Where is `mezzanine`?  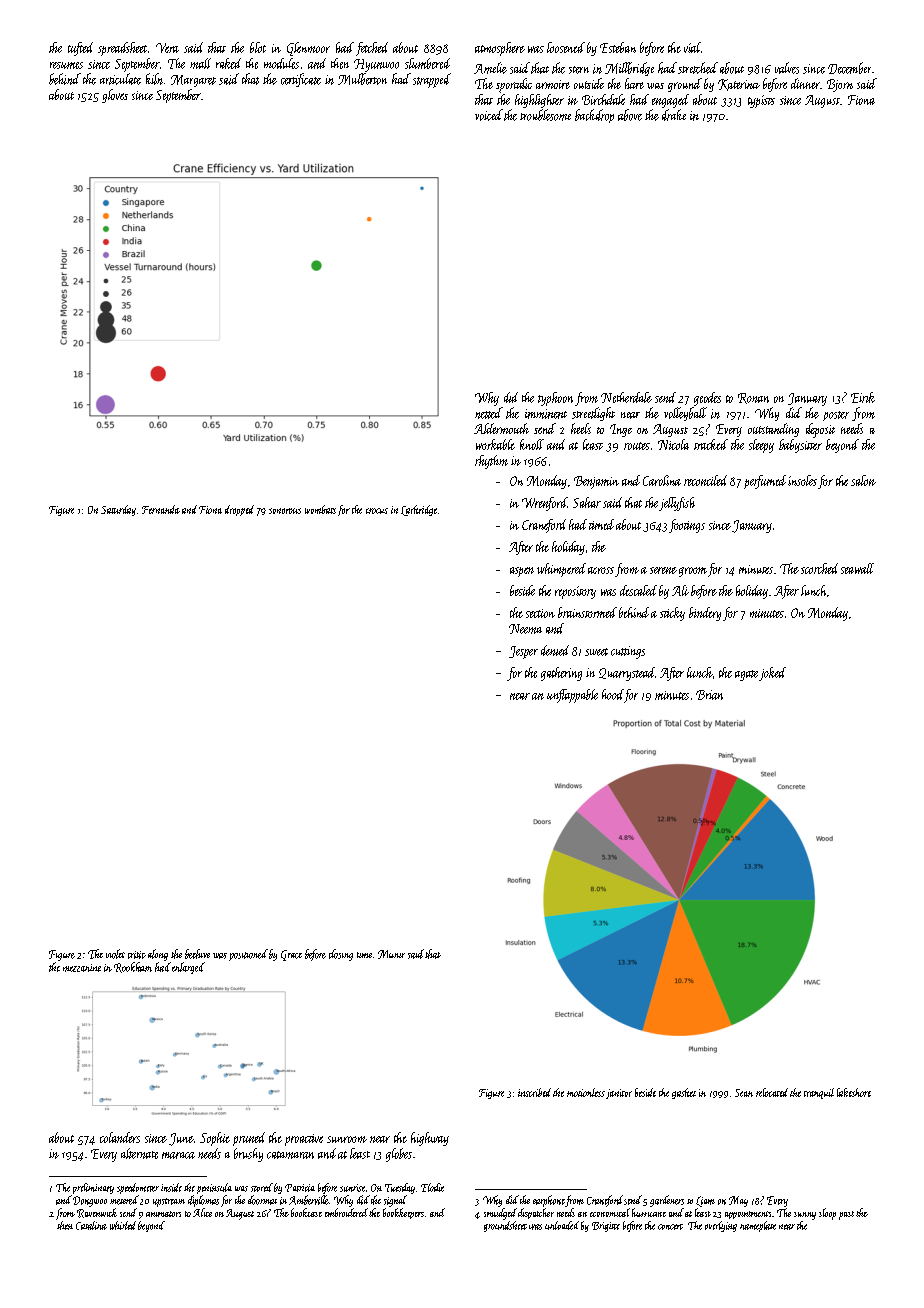
mezzanine is located at coordinates (82, 968).
